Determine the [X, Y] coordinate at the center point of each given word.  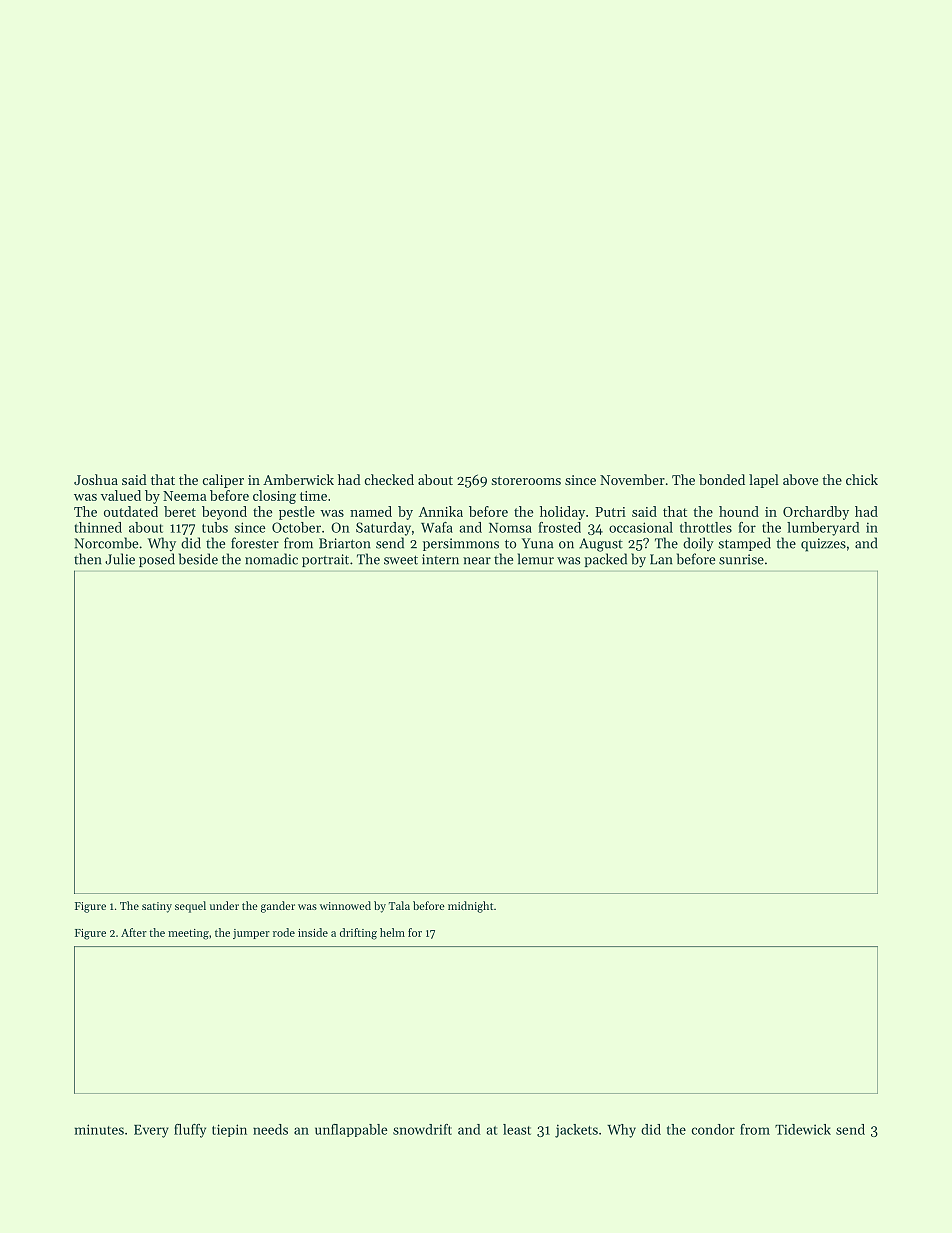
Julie [120, 559]
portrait [325, 560]
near [477, 561]
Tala [399, 905]
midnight [470, 907]
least [517, 1129]
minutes [99, 1129]
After [134, 932]
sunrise [741, 559]
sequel [190, 907]
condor [713, 1129]
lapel [764, 481]
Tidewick [803, 1129]
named [371, 511]
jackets [576, 1131]
